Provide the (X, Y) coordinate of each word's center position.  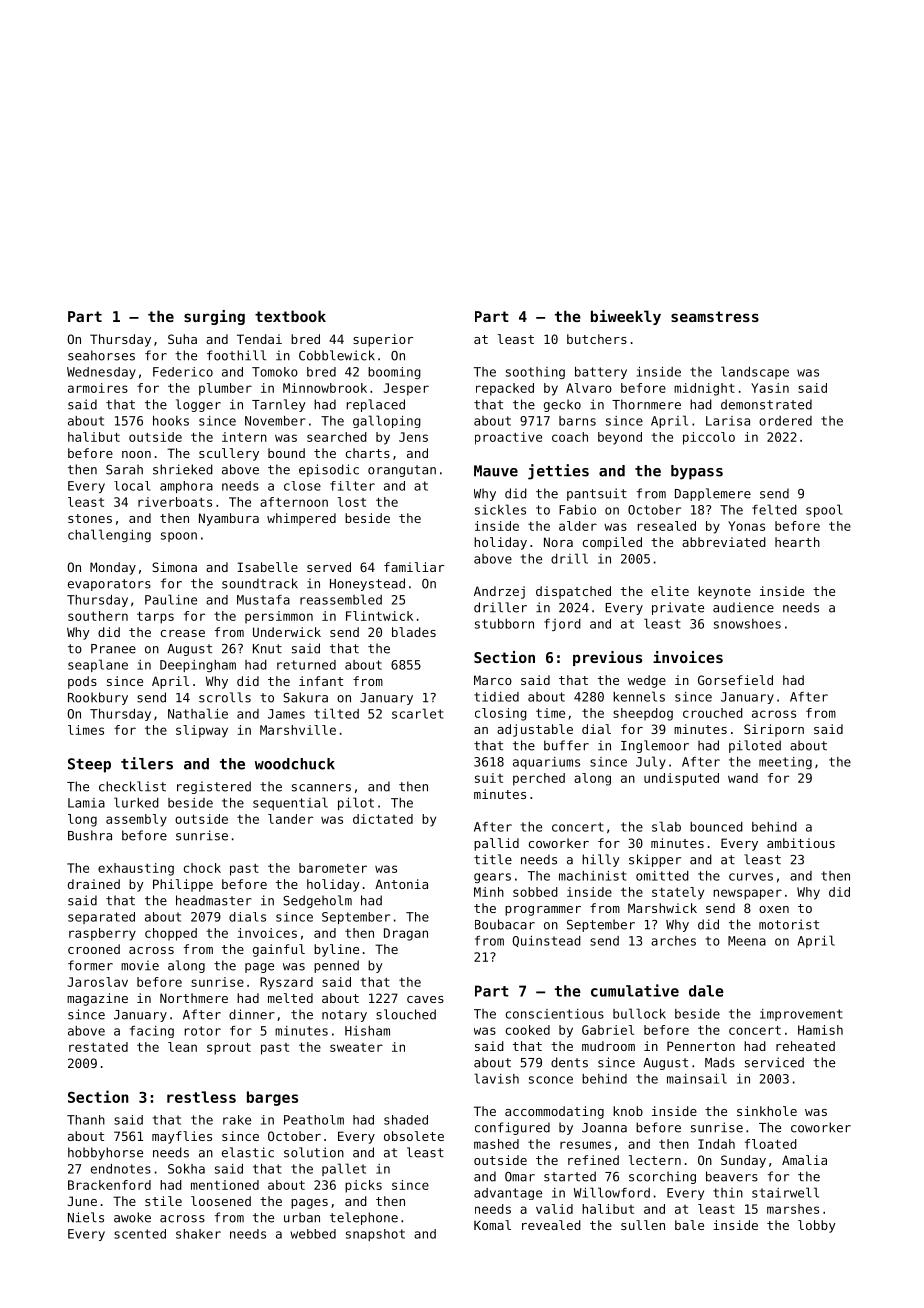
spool (824, 510)
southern (98, 616)
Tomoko (275, 372)
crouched (713, 713)
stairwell (785, 1192)
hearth (797, 542)
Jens (413, 437)
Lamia (86, 803)
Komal (492, 1225)
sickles (500, 509)
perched (539, 779)
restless (201, 1097)
